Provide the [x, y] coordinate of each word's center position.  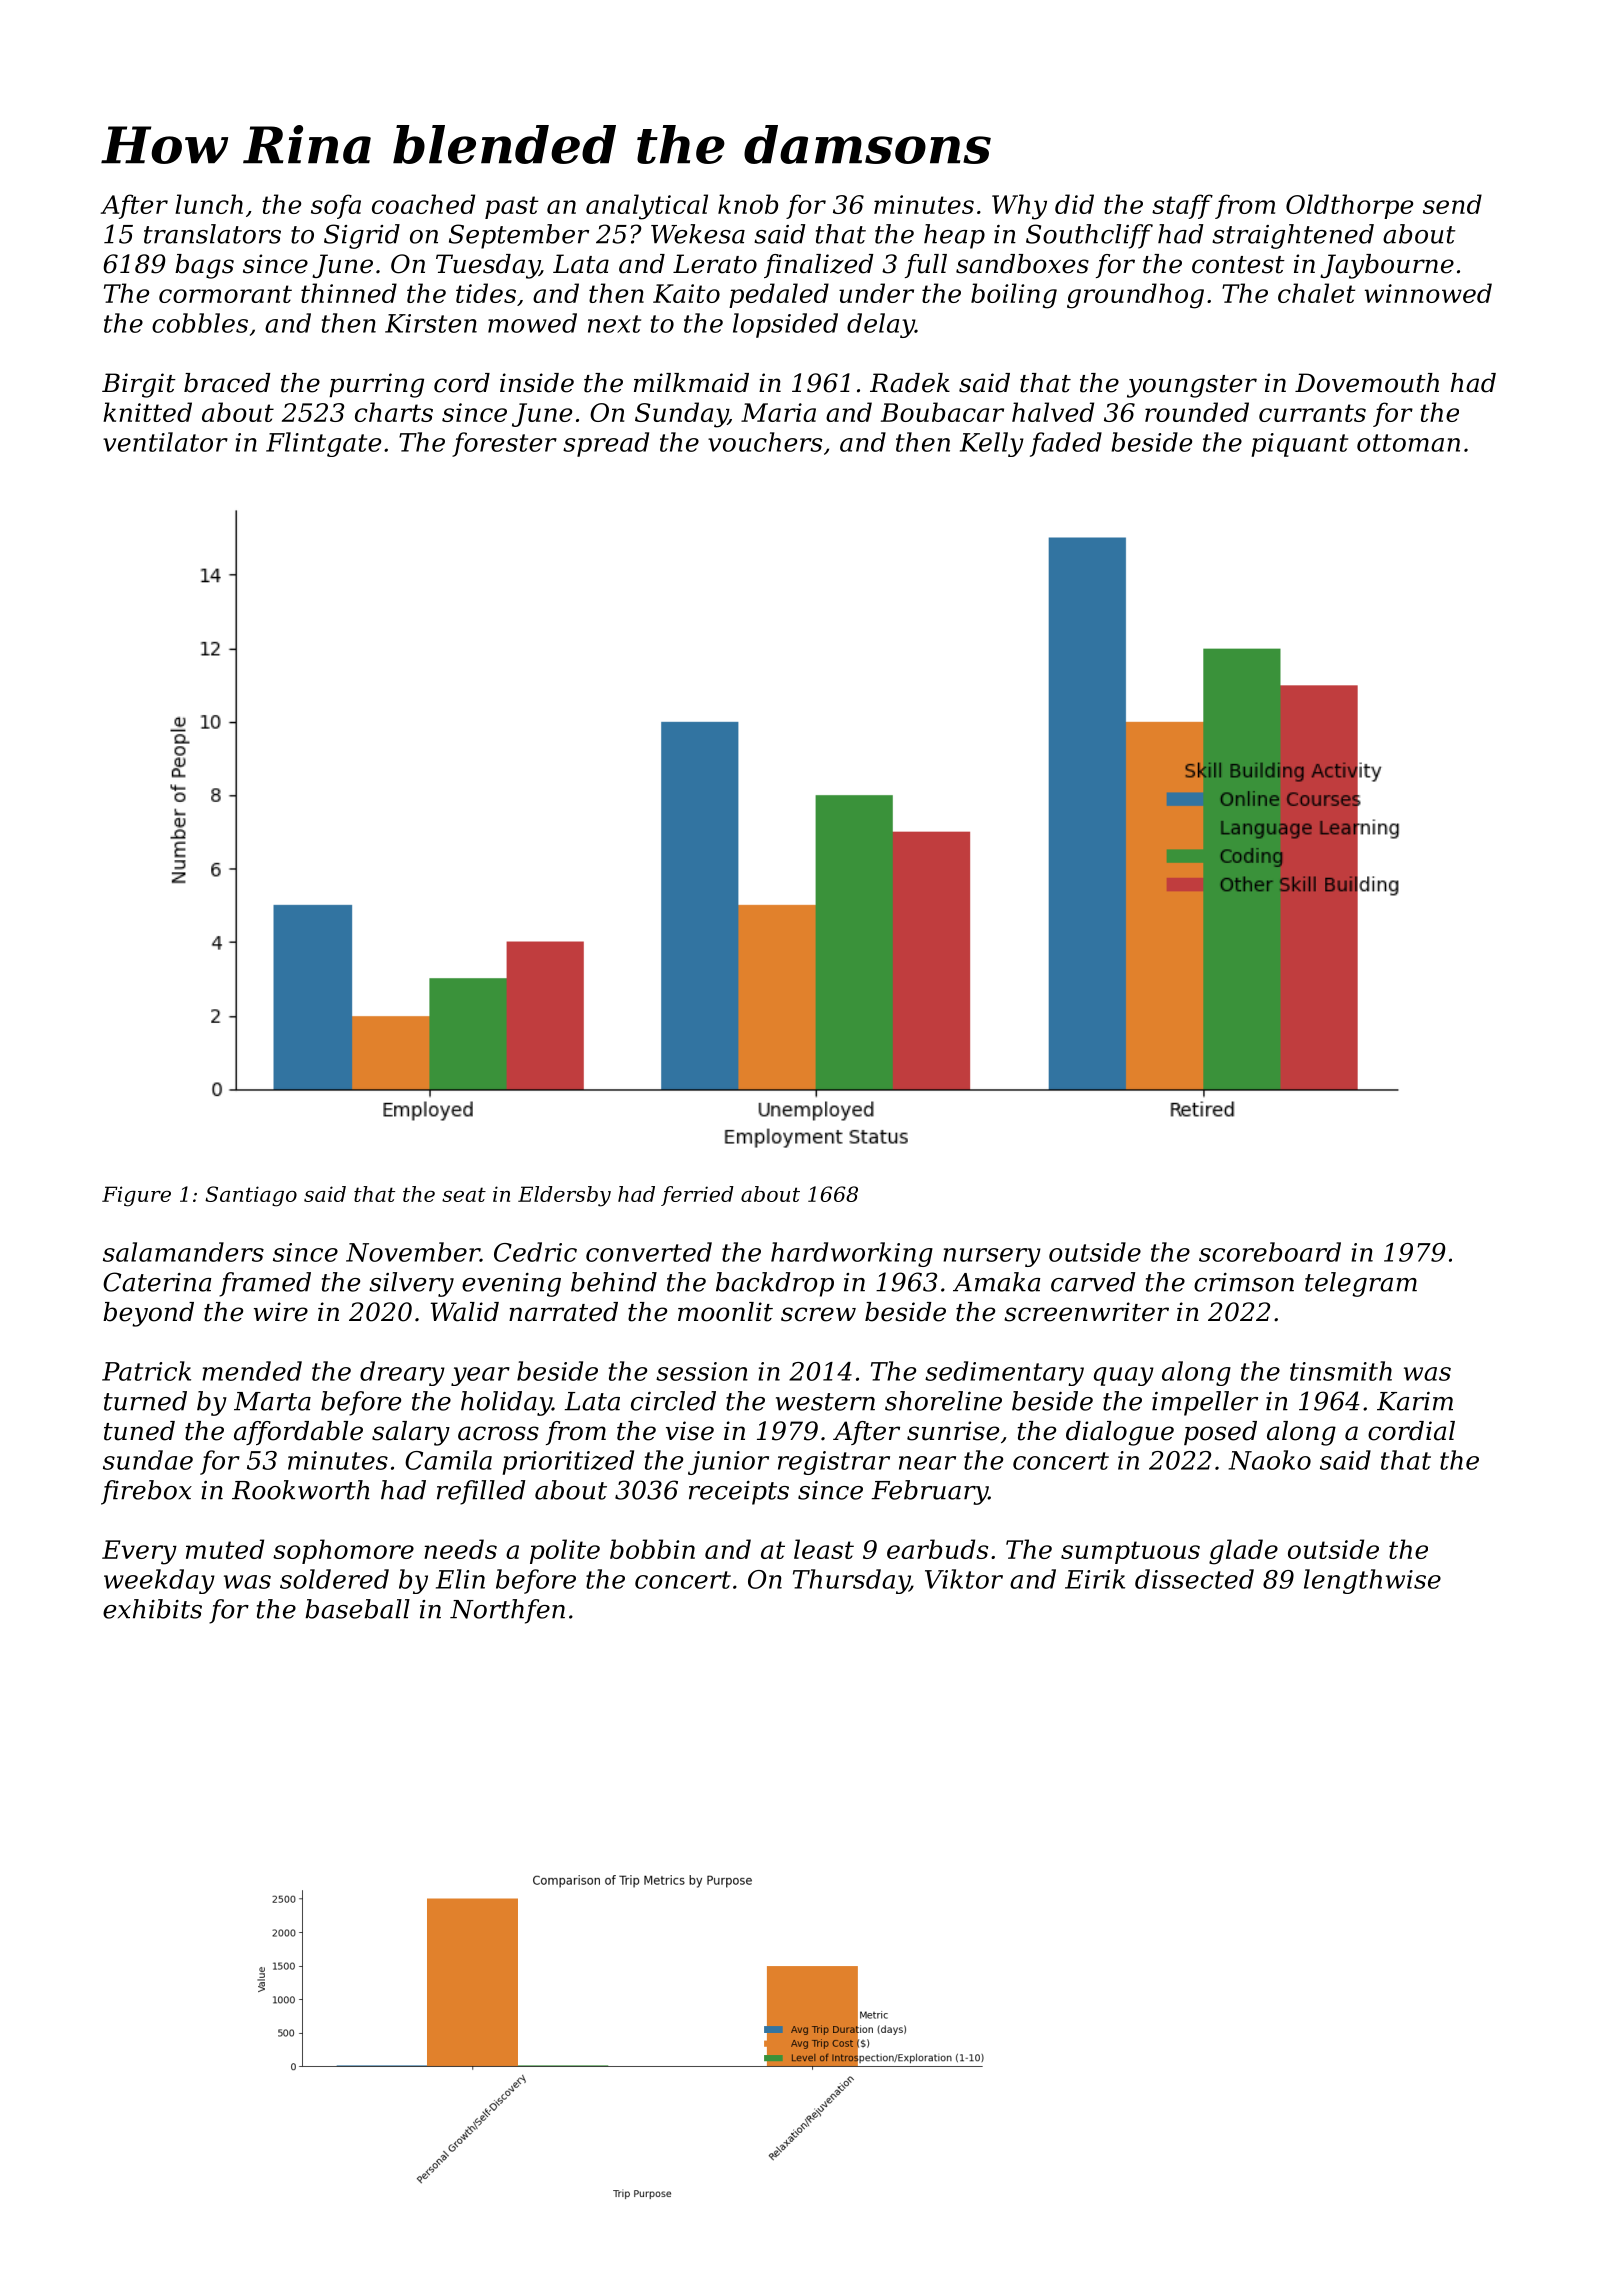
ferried [697, 1196]
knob [748, 204]
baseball [357, 1609]
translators [212, 234]
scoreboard [1270, 1252]
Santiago [251, 1196]
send [1452, 204]
